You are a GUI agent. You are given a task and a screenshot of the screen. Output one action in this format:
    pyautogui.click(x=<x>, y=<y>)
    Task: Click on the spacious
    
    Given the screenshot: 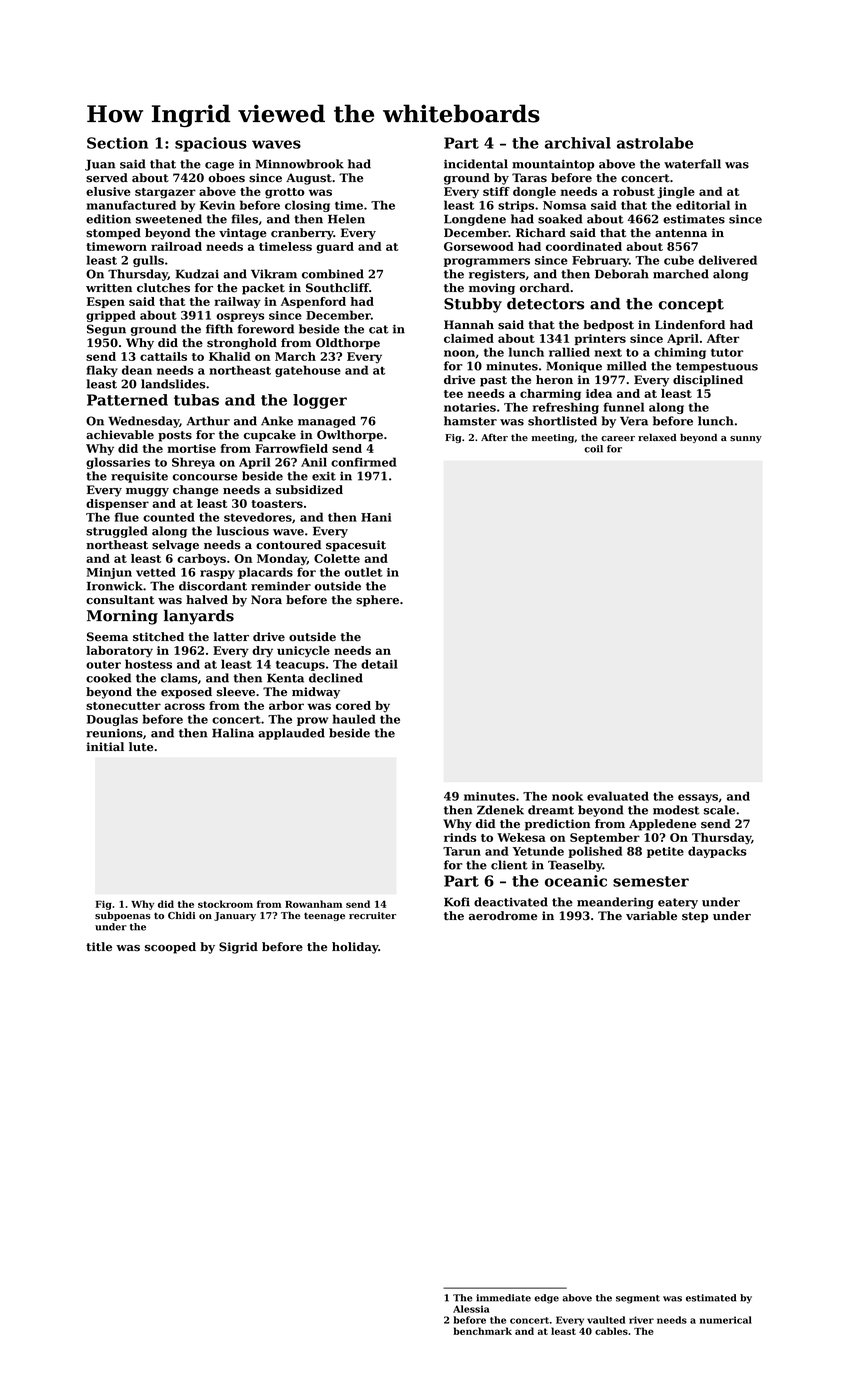 What is the action you would take?
    pyautogui.click(x=211, y=144)
